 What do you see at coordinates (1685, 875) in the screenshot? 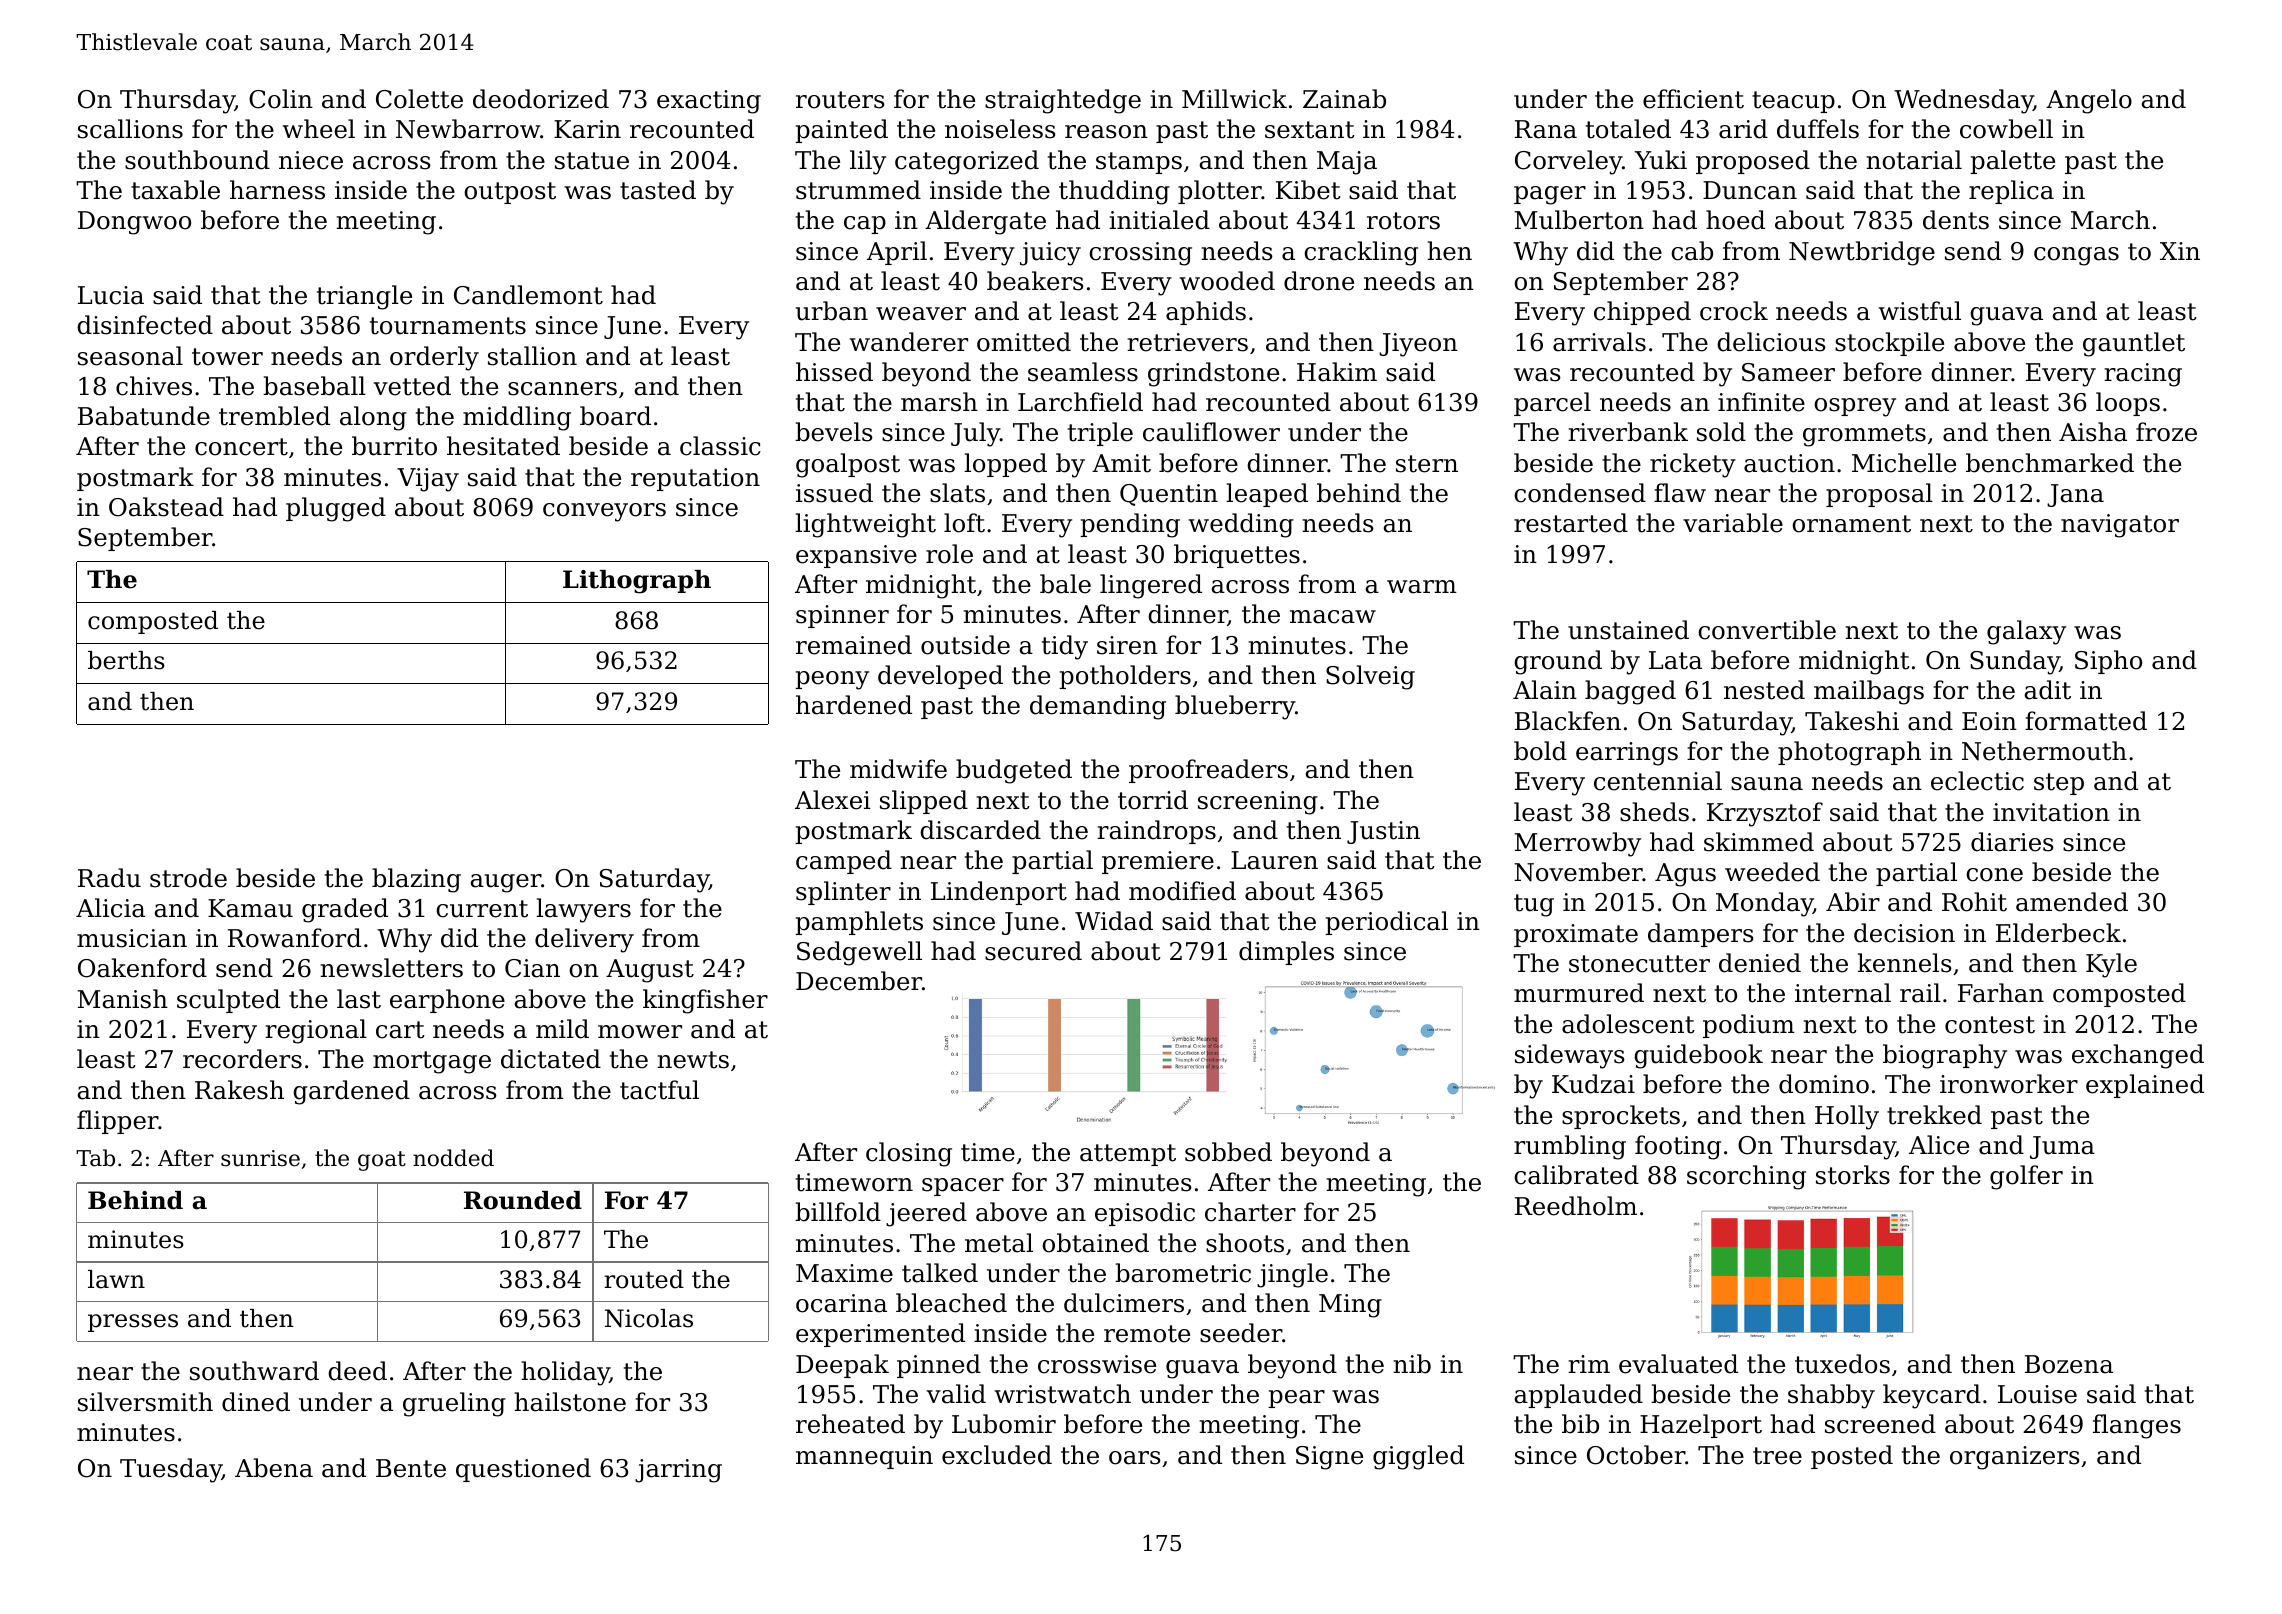
I see `Agus` at bounding box center [1685, 875].
